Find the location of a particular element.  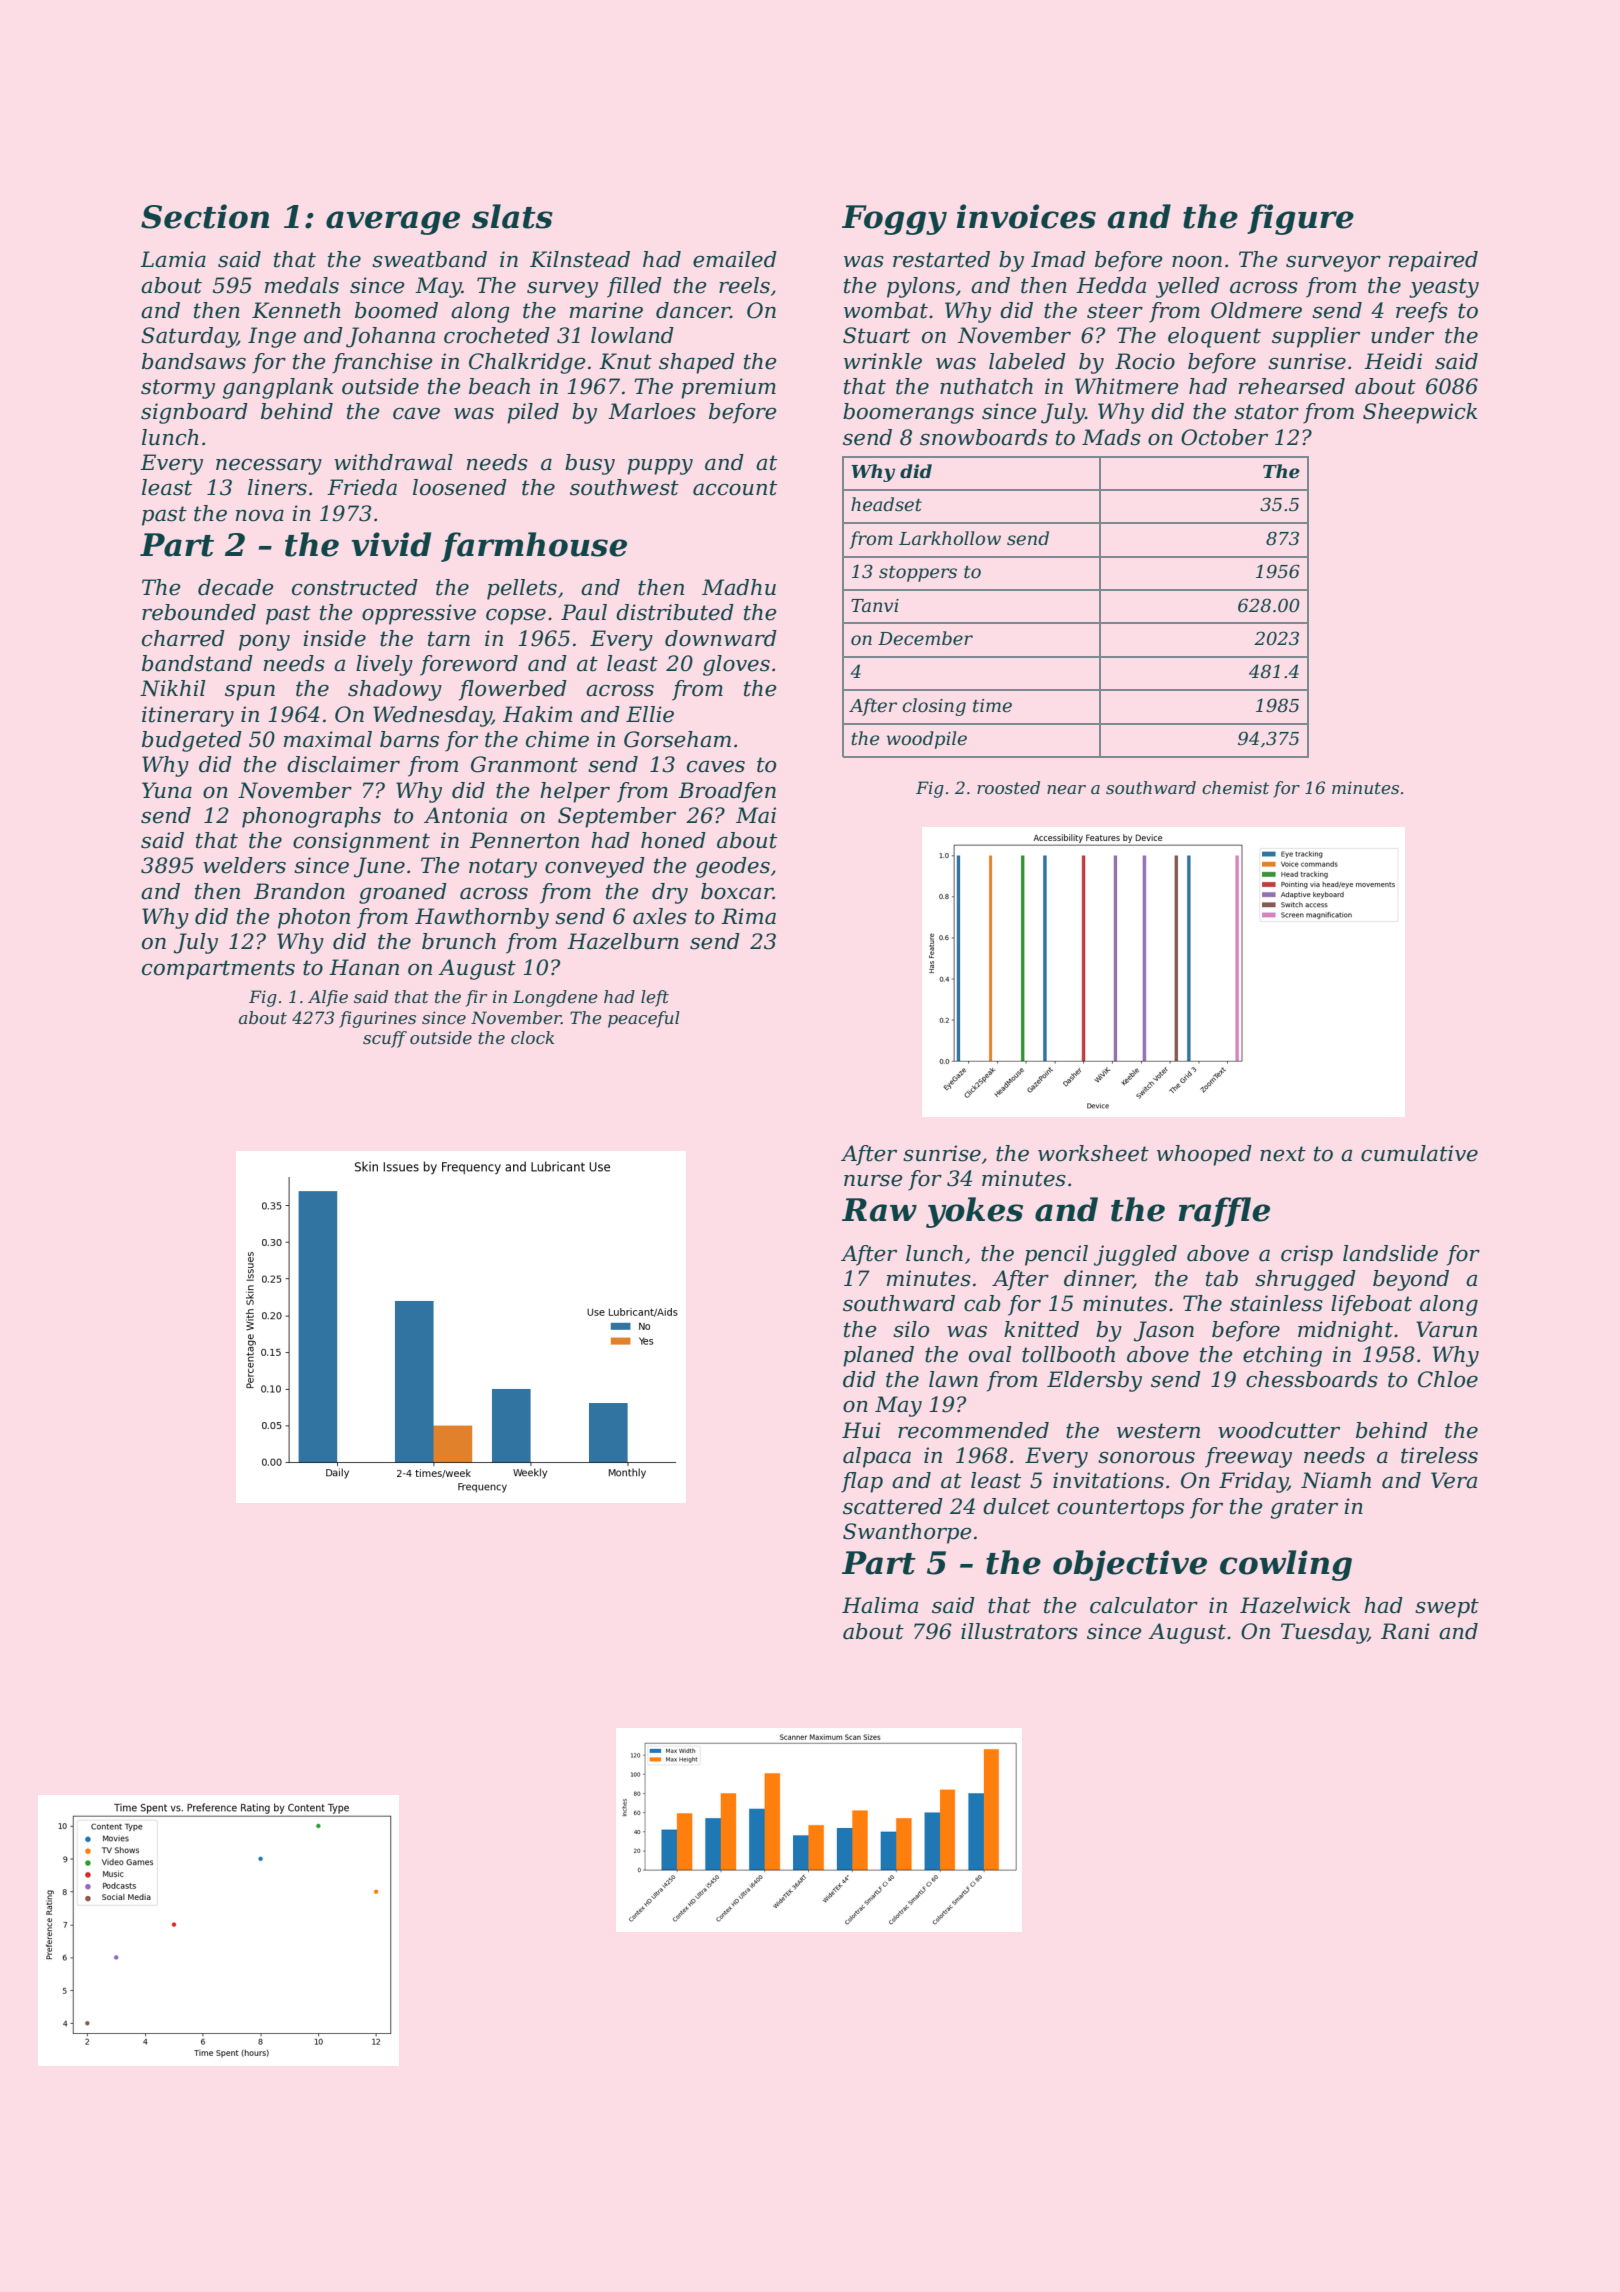

Hui is located at coordinates (861, 1430).
